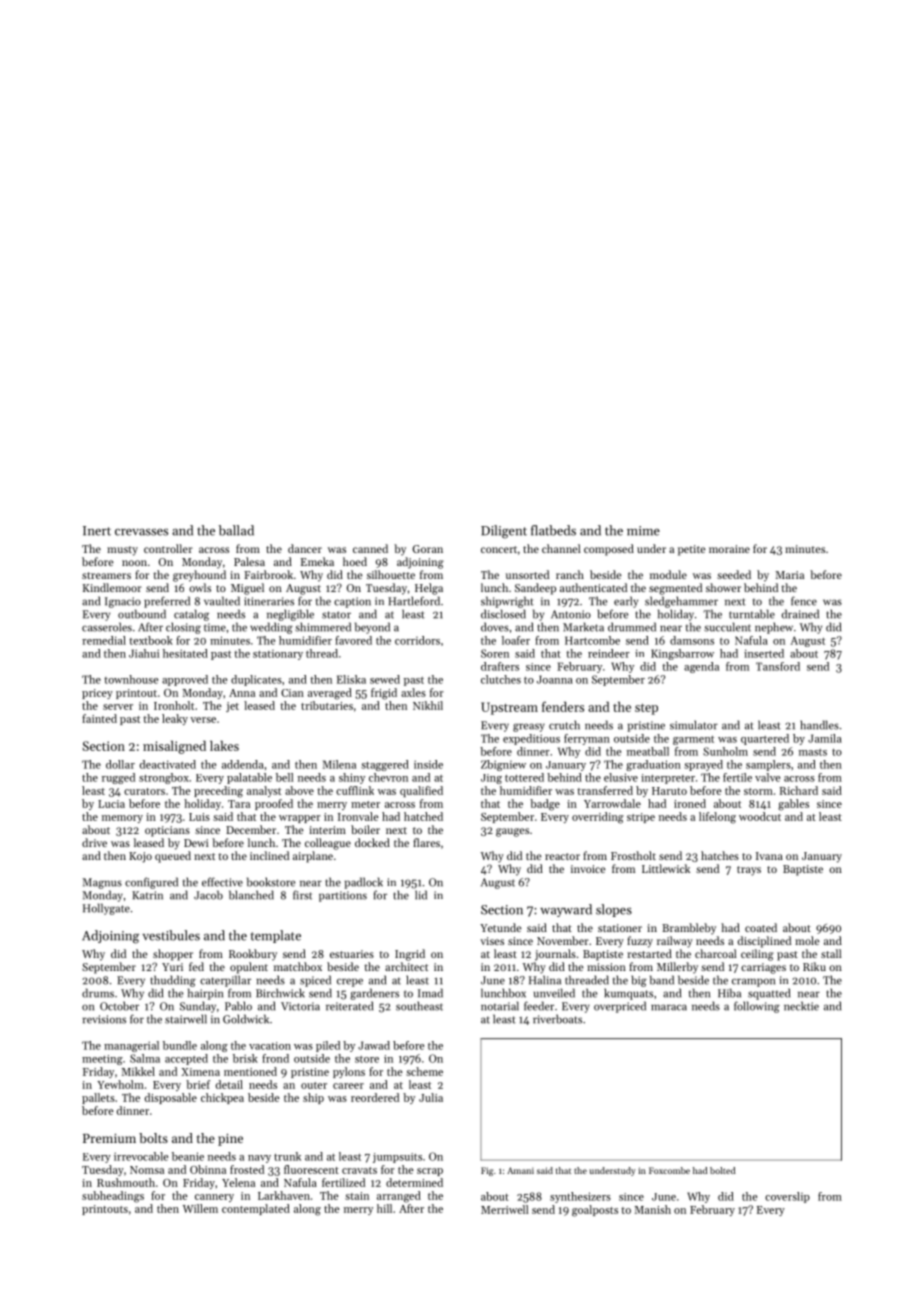 The height and width of the page is (1308, 924). What do you see at coordinates (553, 530) in the page?
I see `flatbeds` at bounding box center [553, 530].
